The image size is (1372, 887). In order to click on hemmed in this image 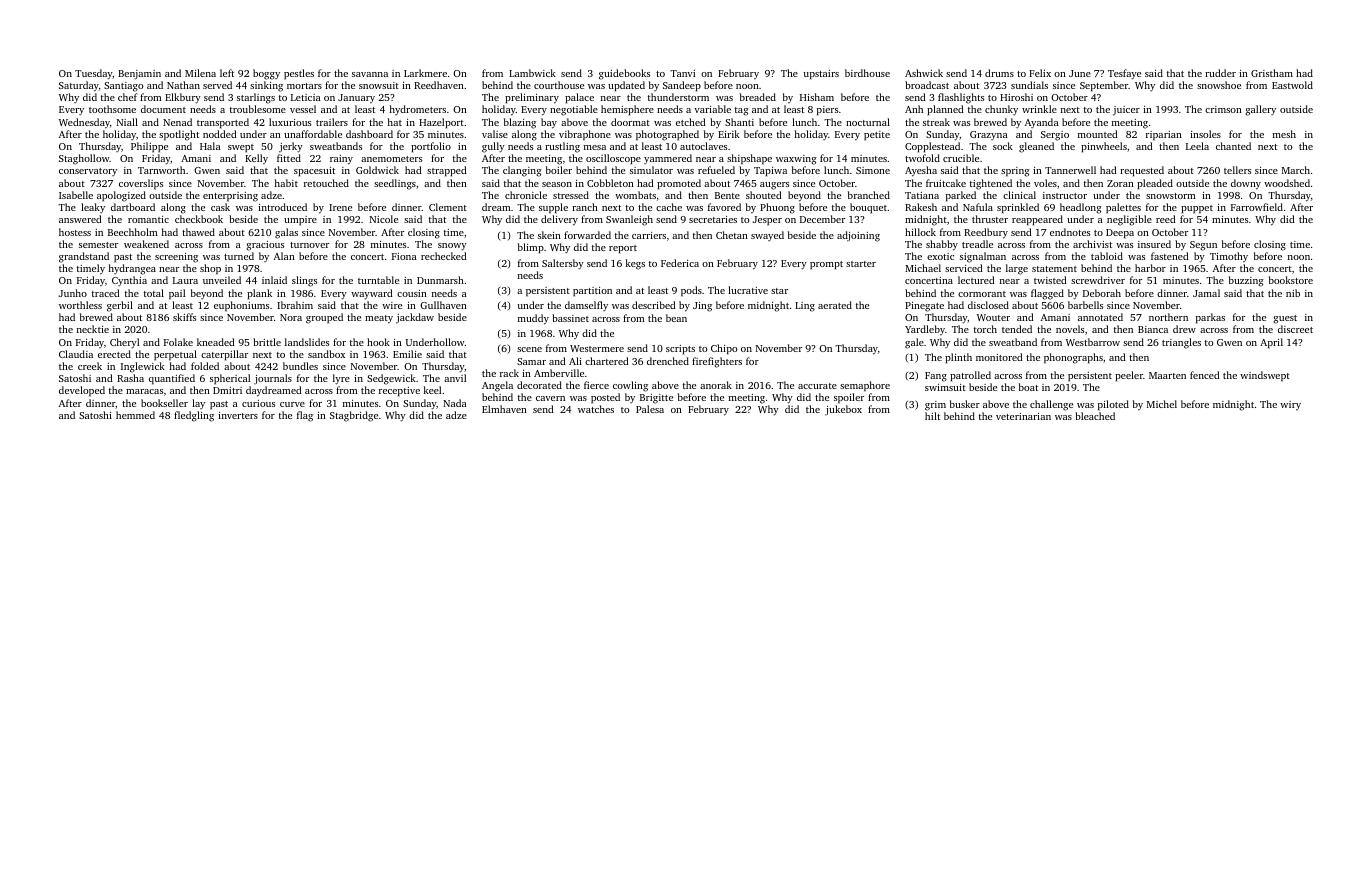, I will do `click(135, 415)`.
